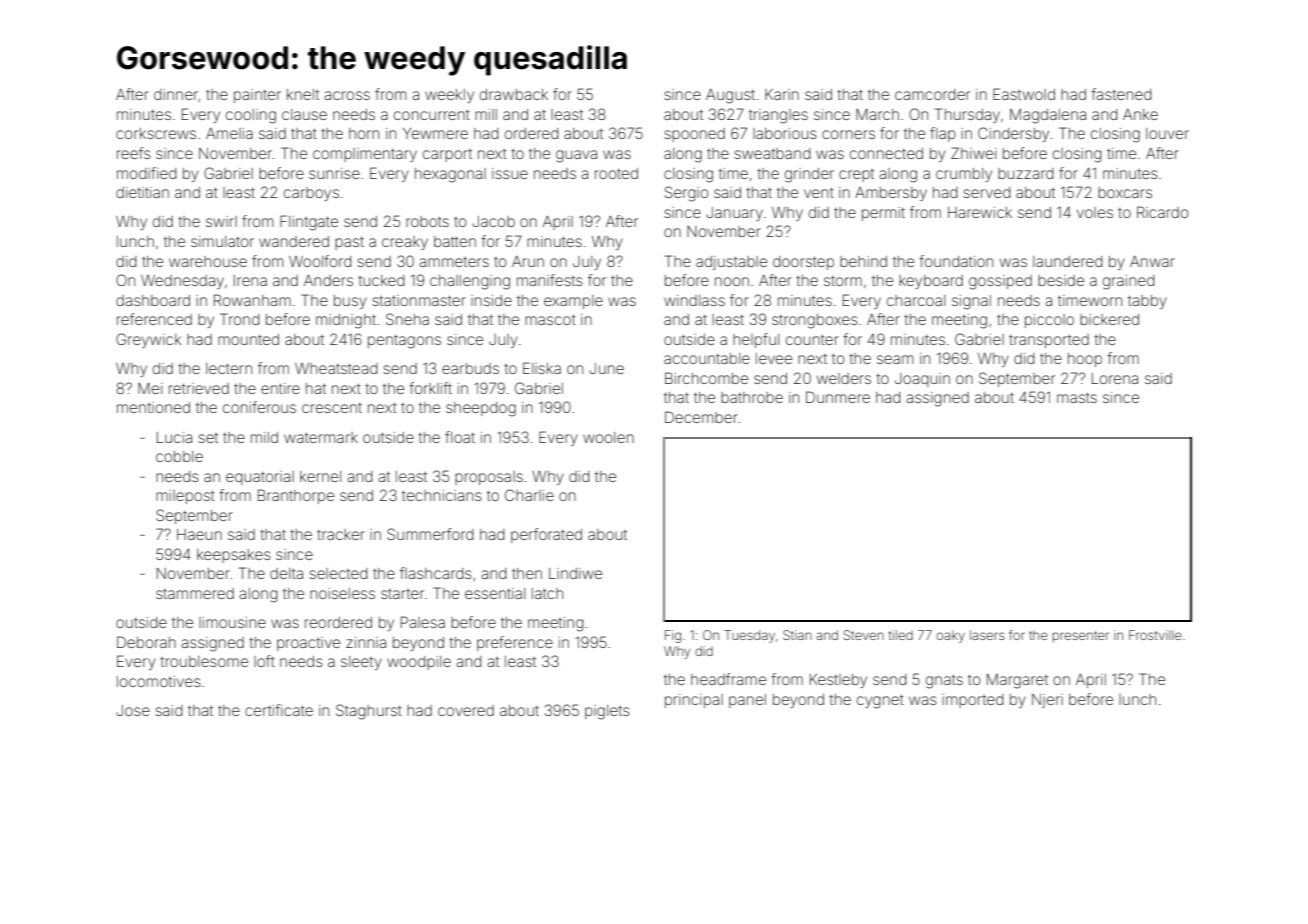 The width and height of the screenshot is (1308, 924). I want to click on hoop, so click(1085, 360).
